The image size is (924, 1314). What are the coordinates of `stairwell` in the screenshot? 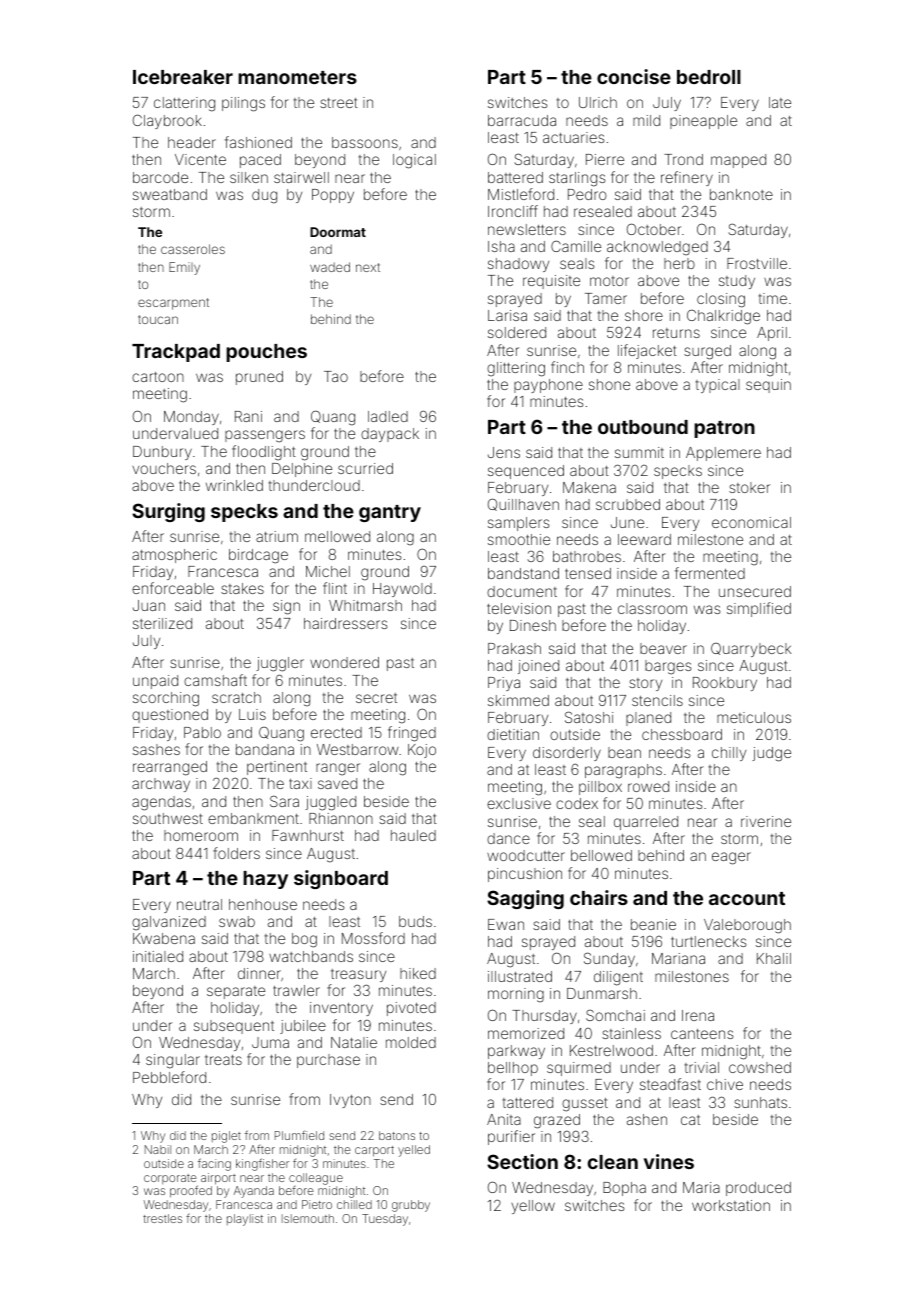 It's located at (301, 177).
